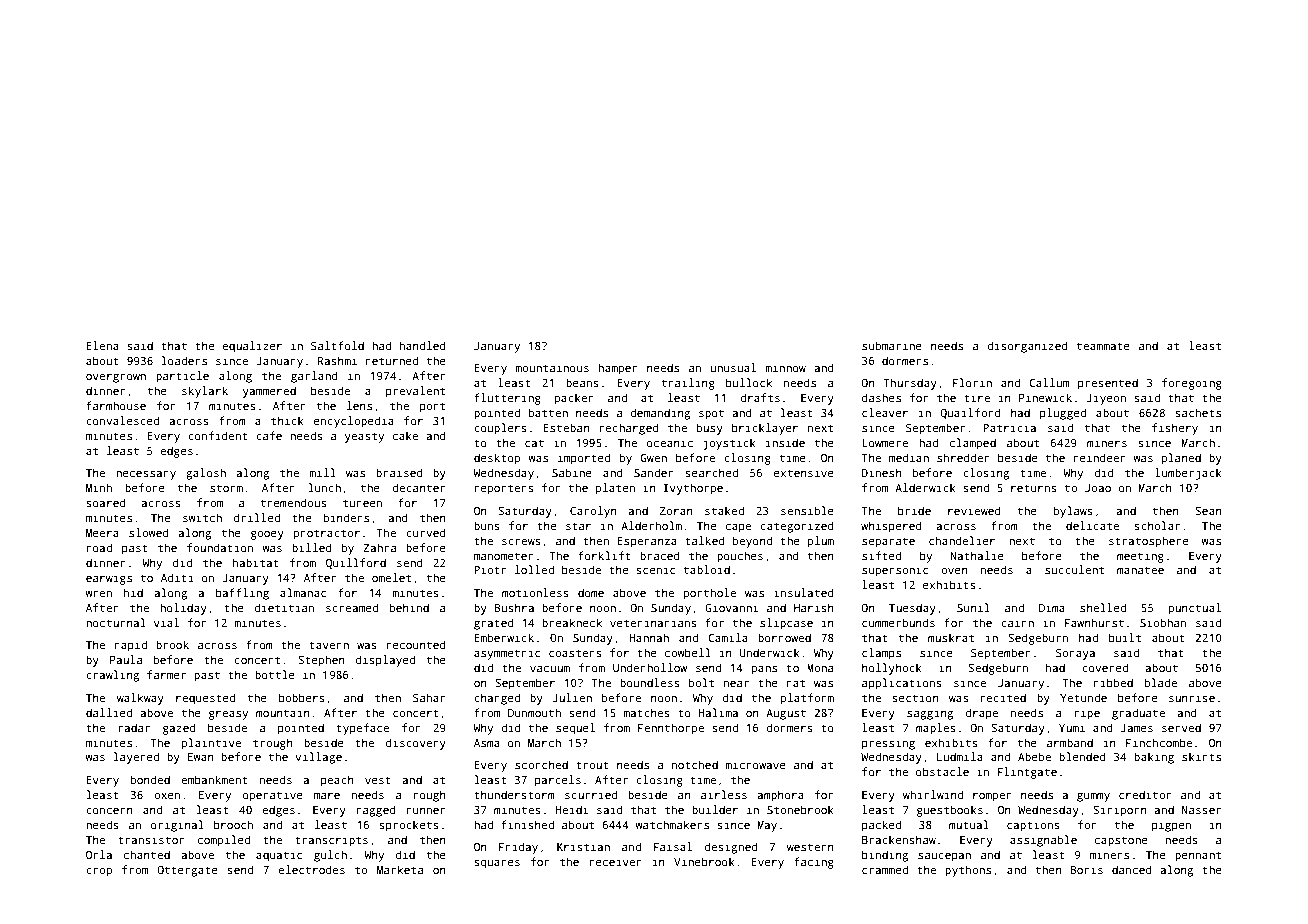 The height and width of the screenshot is (924, 1308). What do you see at coordinates (423, 345) in the screenshot?
I see `handled` at bounding box center [423, 345].
